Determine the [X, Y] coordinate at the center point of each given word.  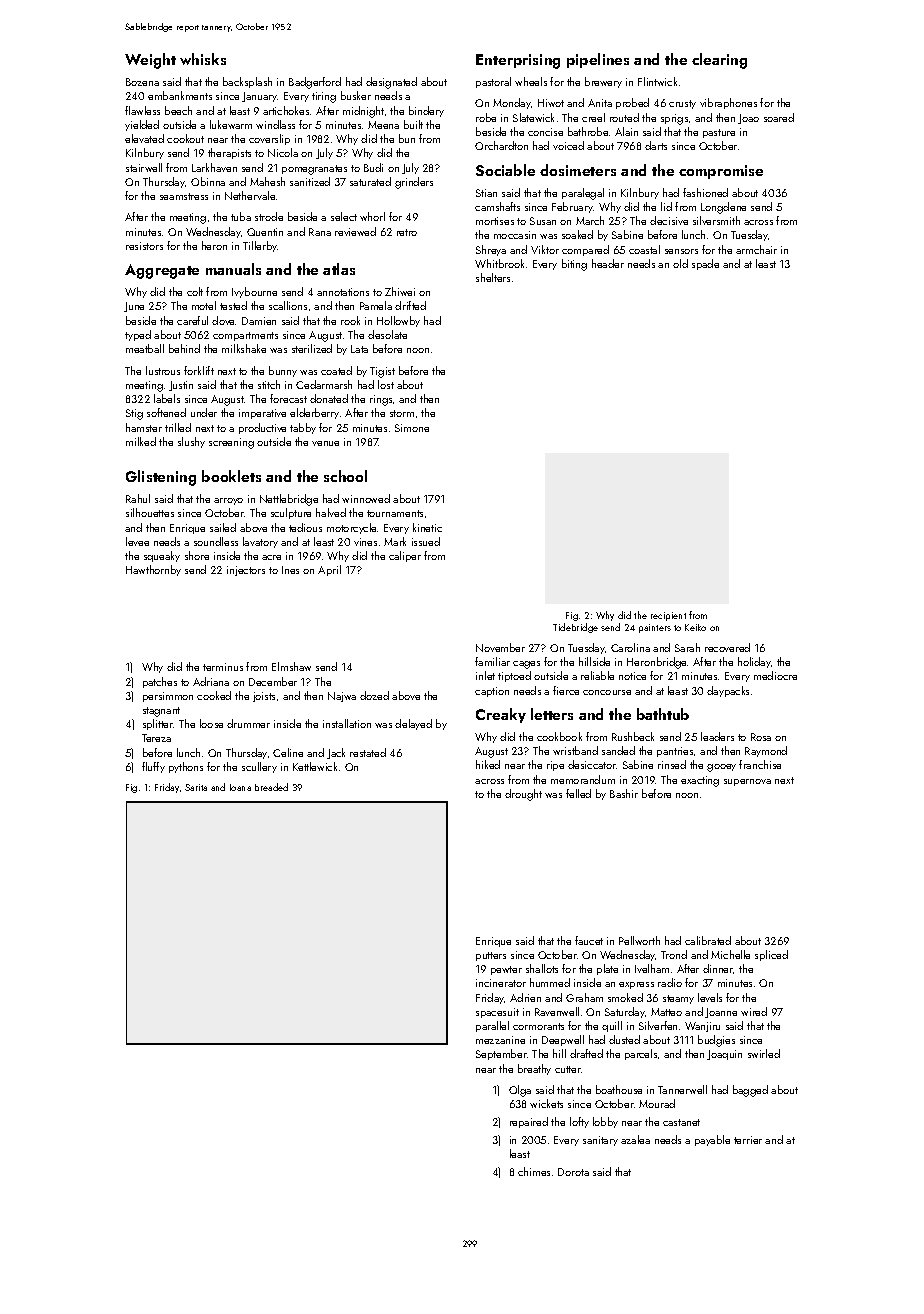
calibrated [708, 940]
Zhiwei [400, 291]
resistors [144, 246]
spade [705, 264]
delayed [413, 724]
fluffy [153, 767]
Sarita [196, 787]
